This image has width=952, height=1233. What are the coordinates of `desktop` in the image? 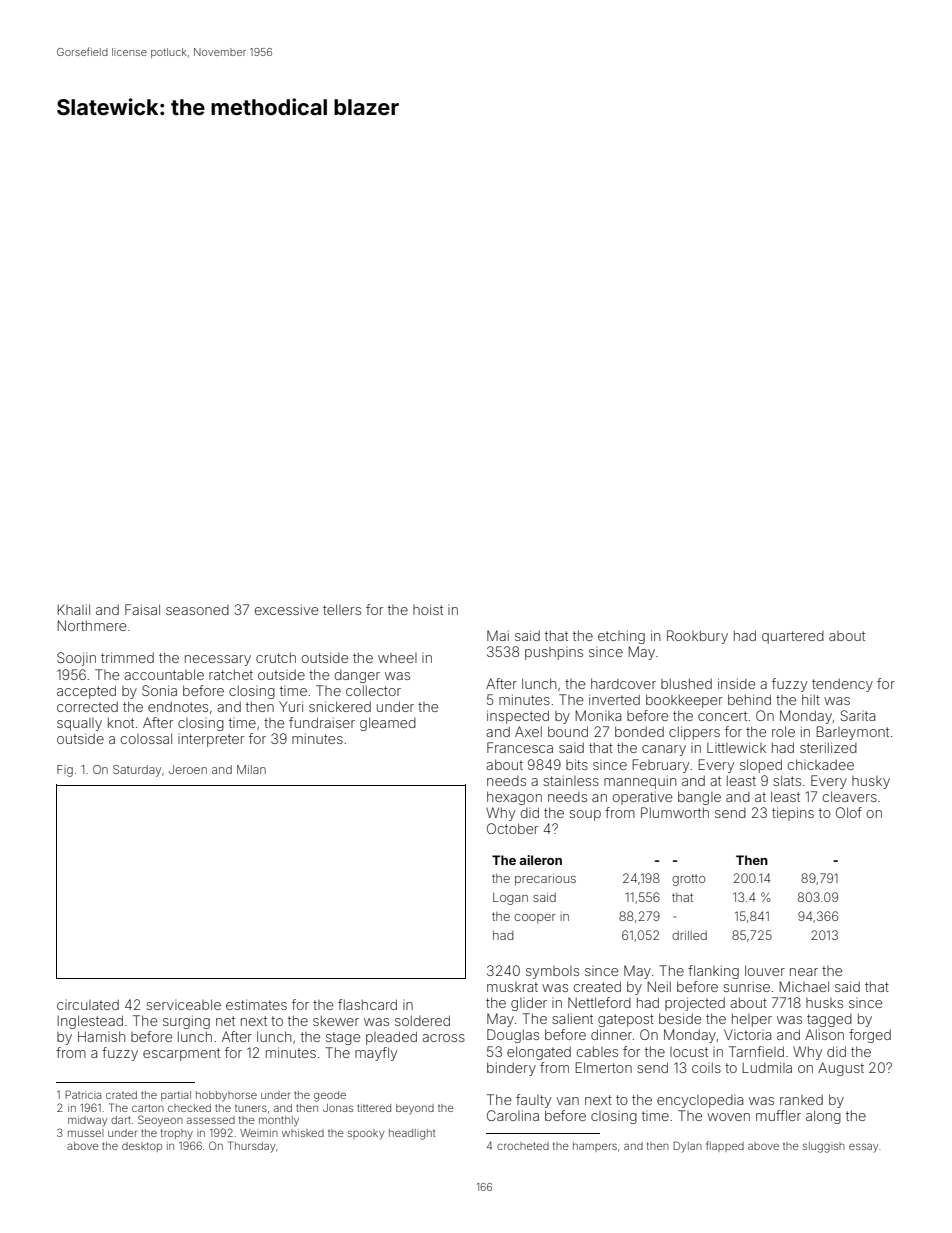 It's located at (142, 1147).
